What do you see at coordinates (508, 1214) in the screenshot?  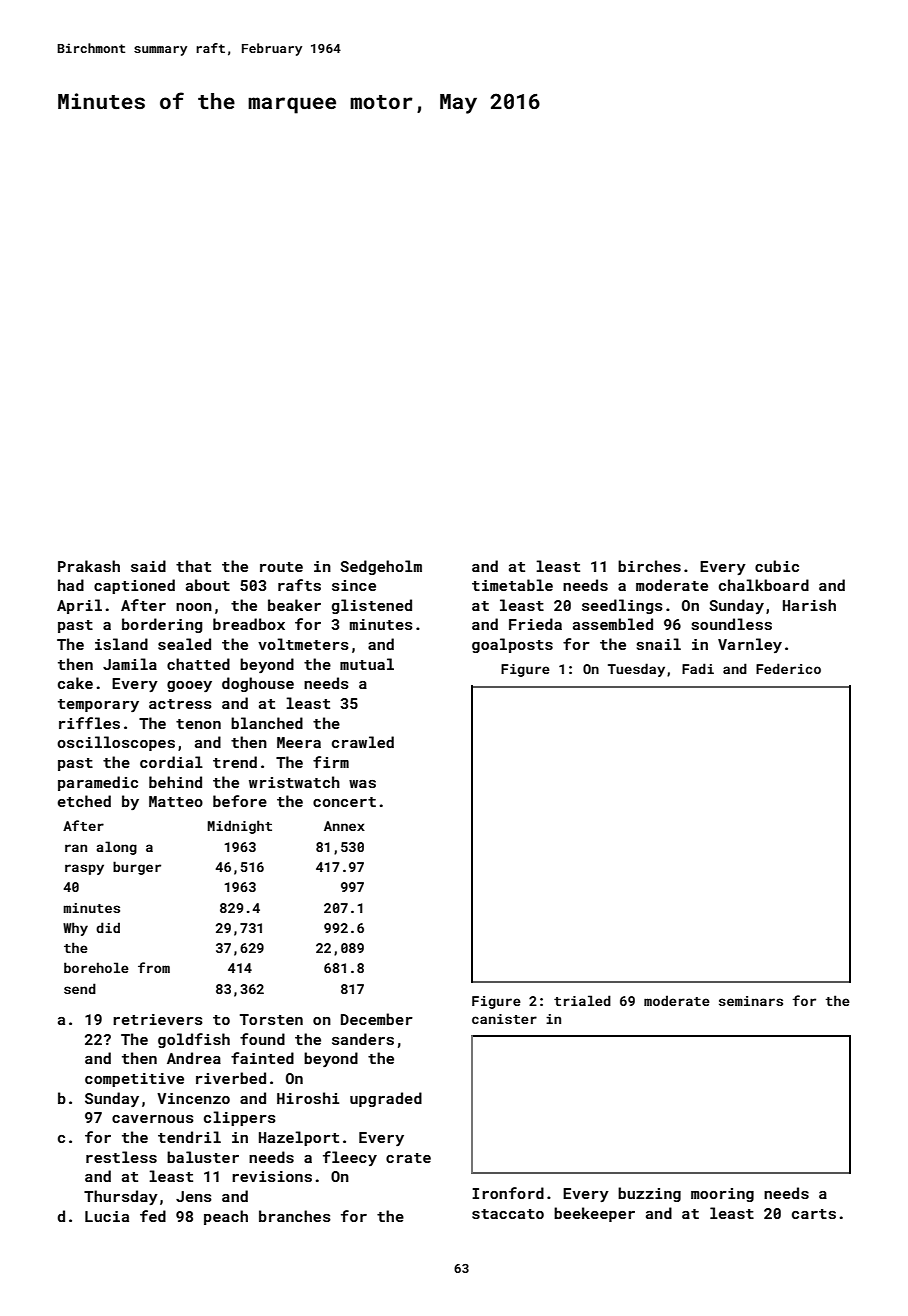 I see `staccato` at bounding box center [508, 1214].
